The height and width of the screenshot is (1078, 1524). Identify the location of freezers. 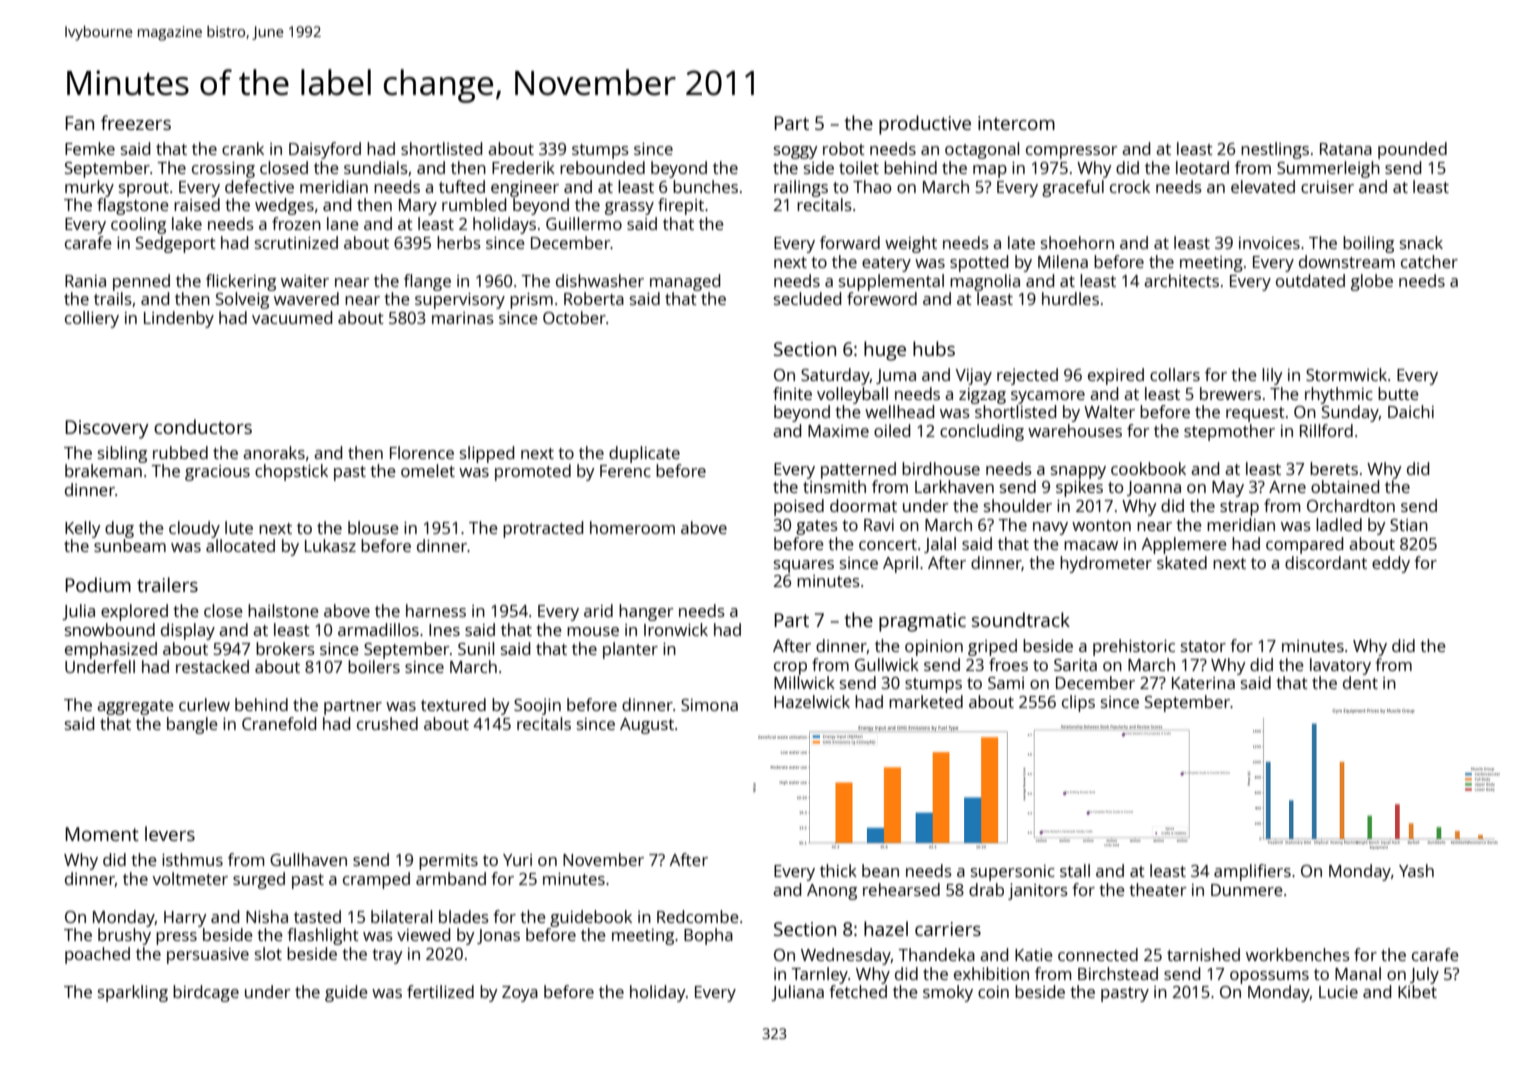
(136, 122).
